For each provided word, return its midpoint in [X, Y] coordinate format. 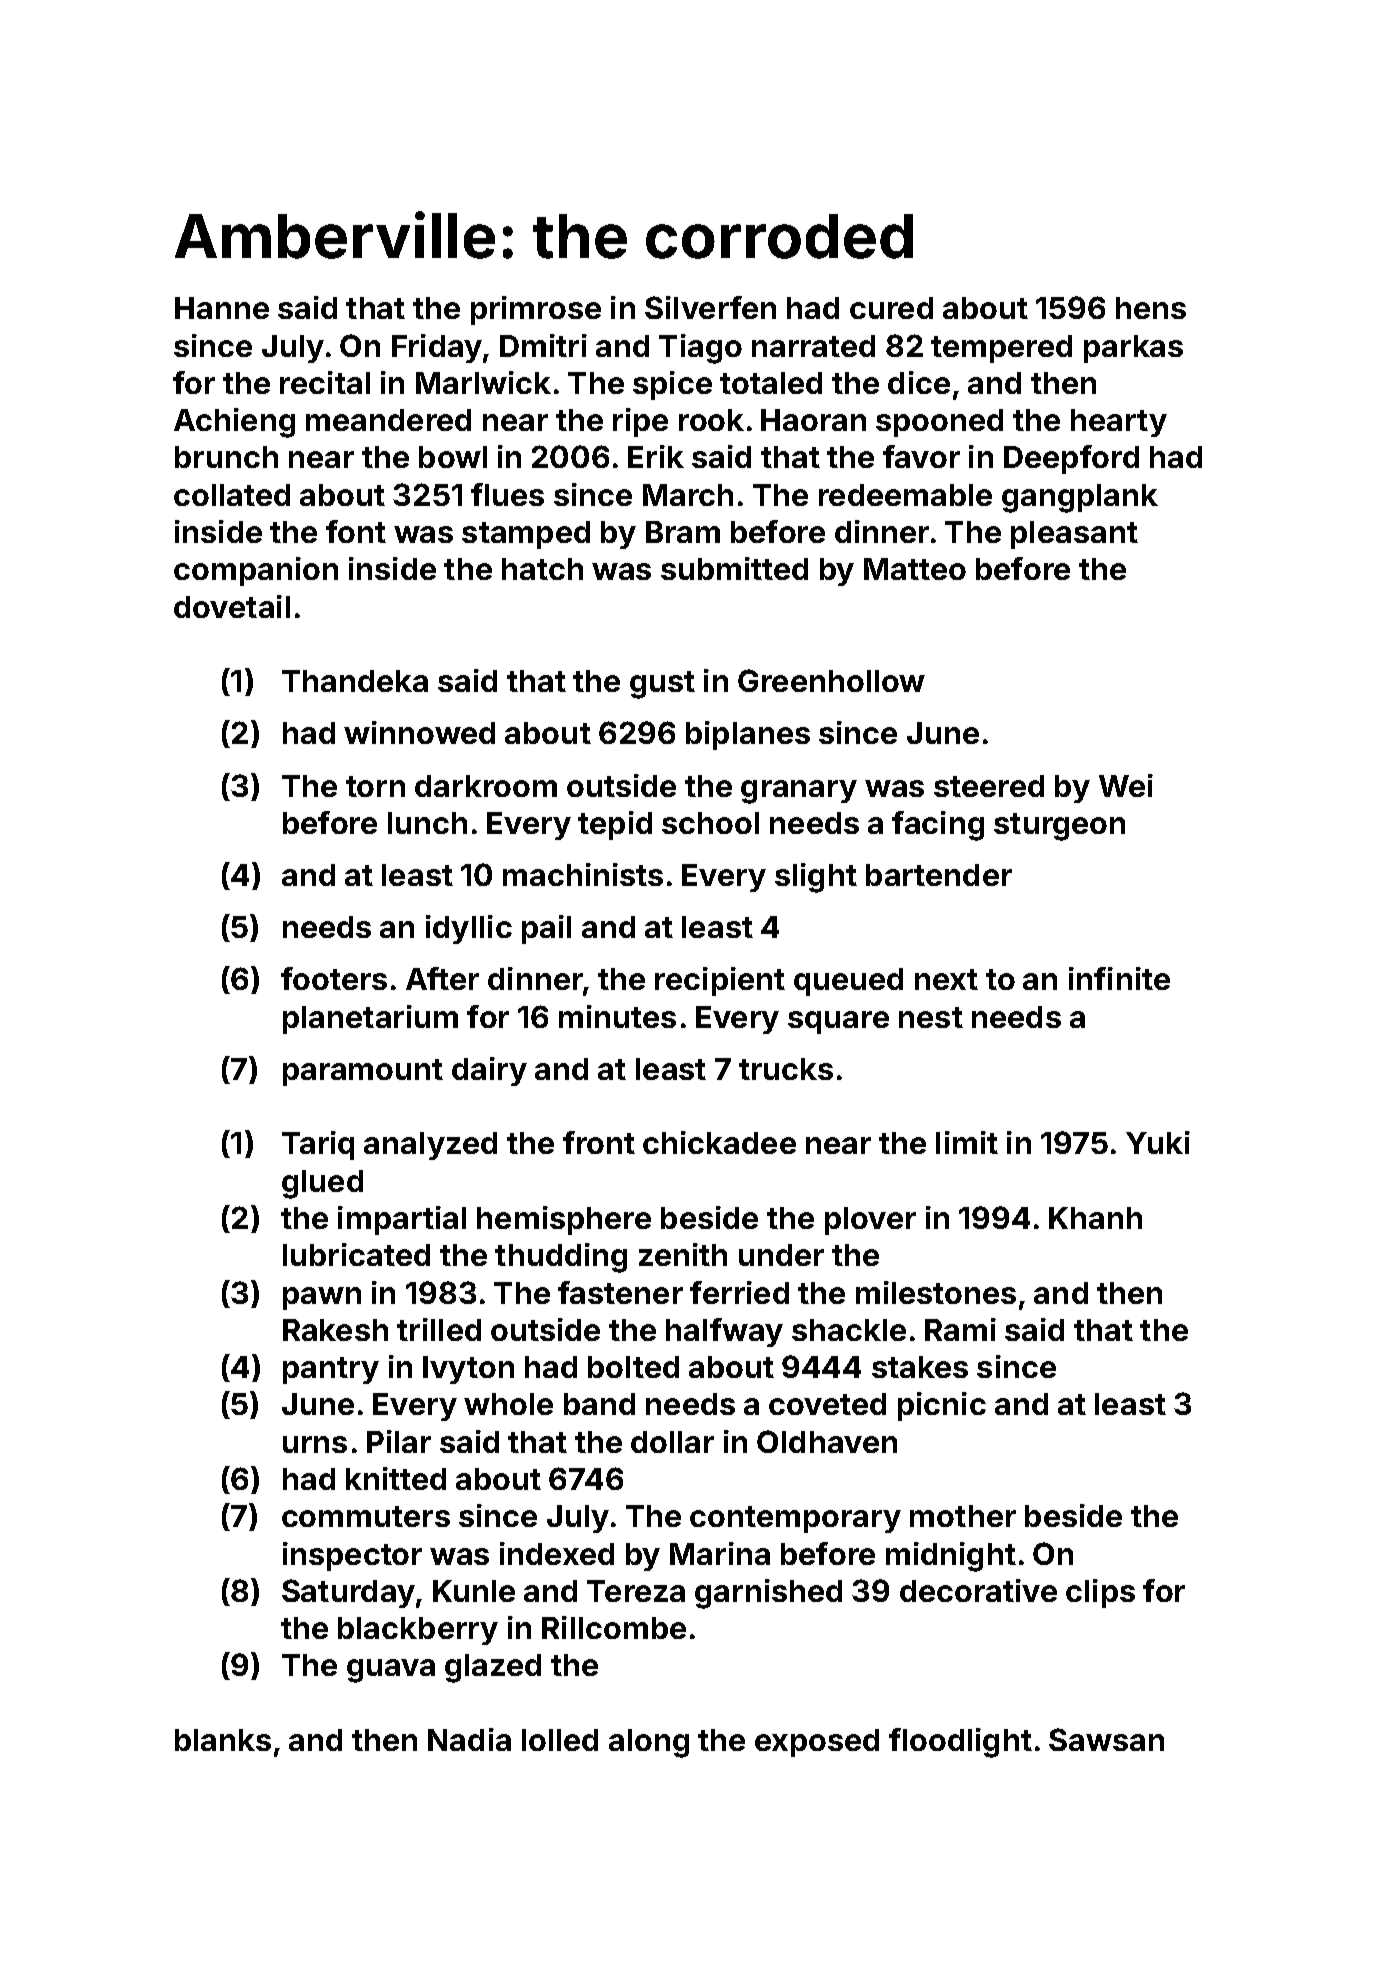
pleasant [1074, 535]
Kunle [474, 1591]
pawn [322, 1298]
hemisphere [564, 1220]
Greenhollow [831, 680]
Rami [960, 1329]
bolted [633, 1367]
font [356, 531]
